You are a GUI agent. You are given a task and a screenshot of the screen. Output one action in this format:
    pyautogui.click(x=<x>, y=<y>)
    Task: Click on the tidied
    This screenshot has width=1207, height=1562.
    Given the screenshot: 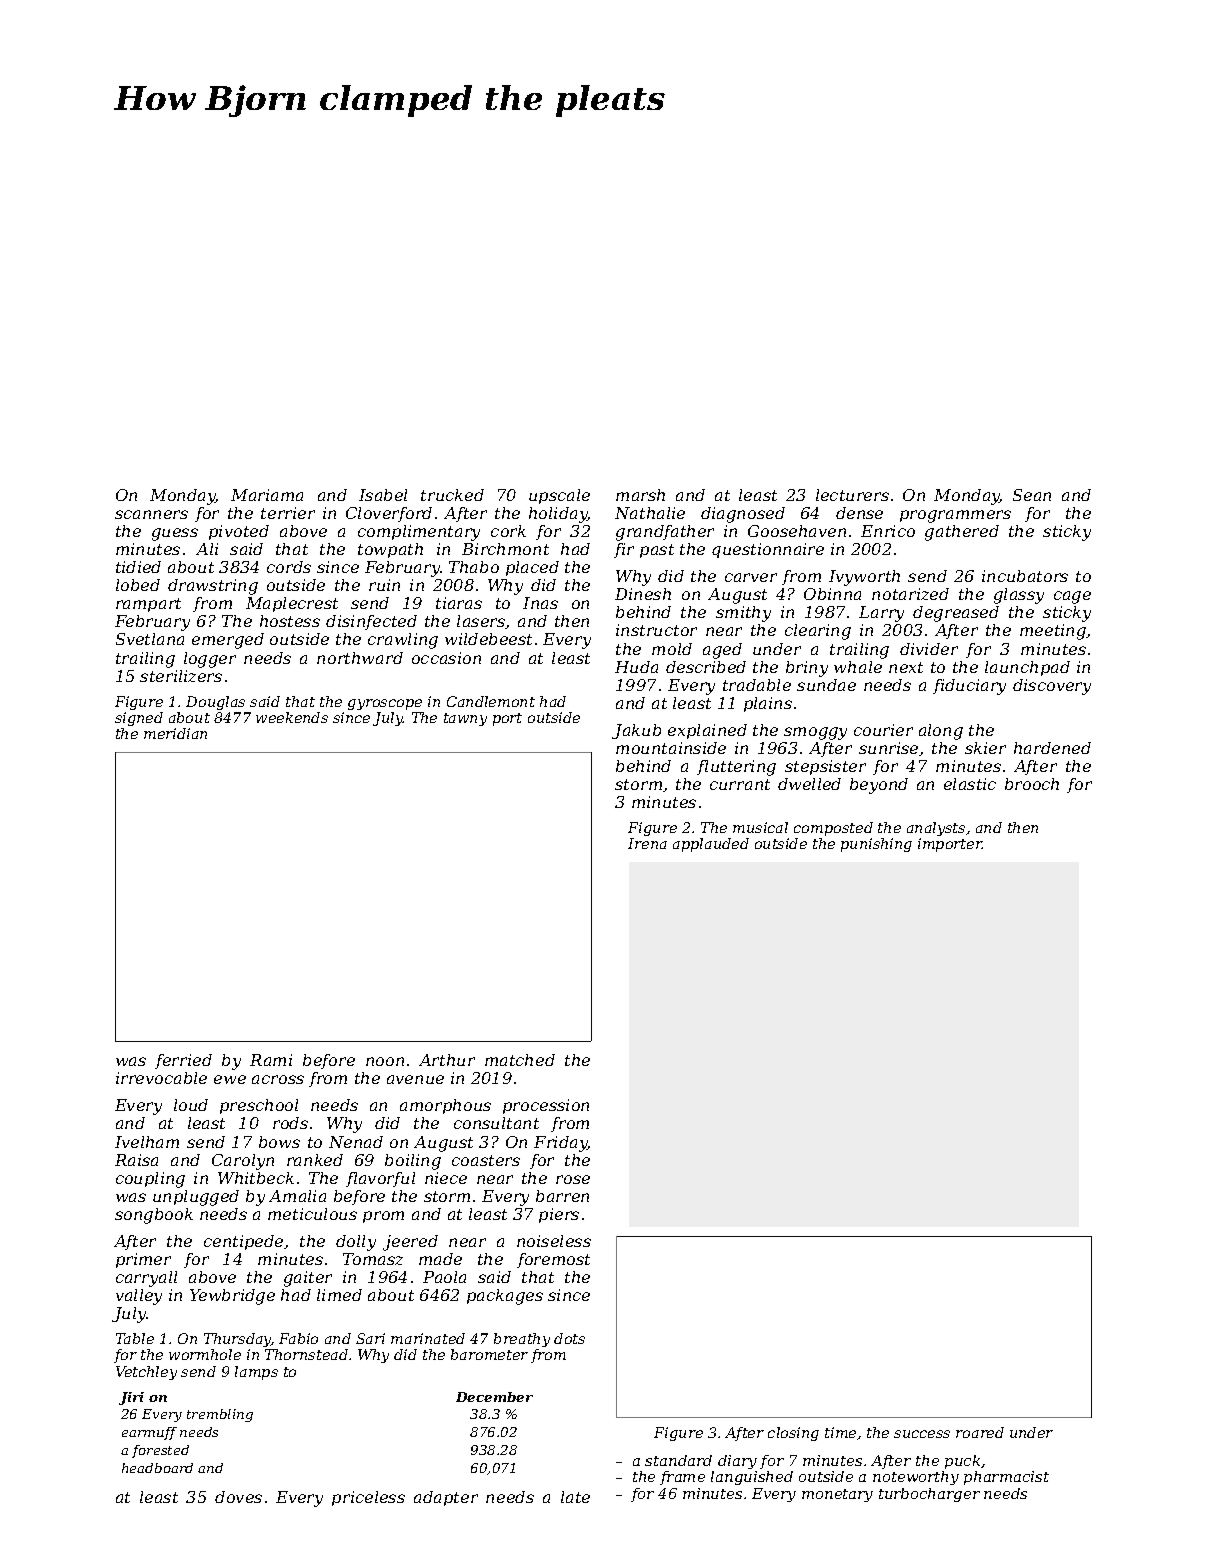 What is the action you would take?
    pyautogui.click(x=138, y=567)
